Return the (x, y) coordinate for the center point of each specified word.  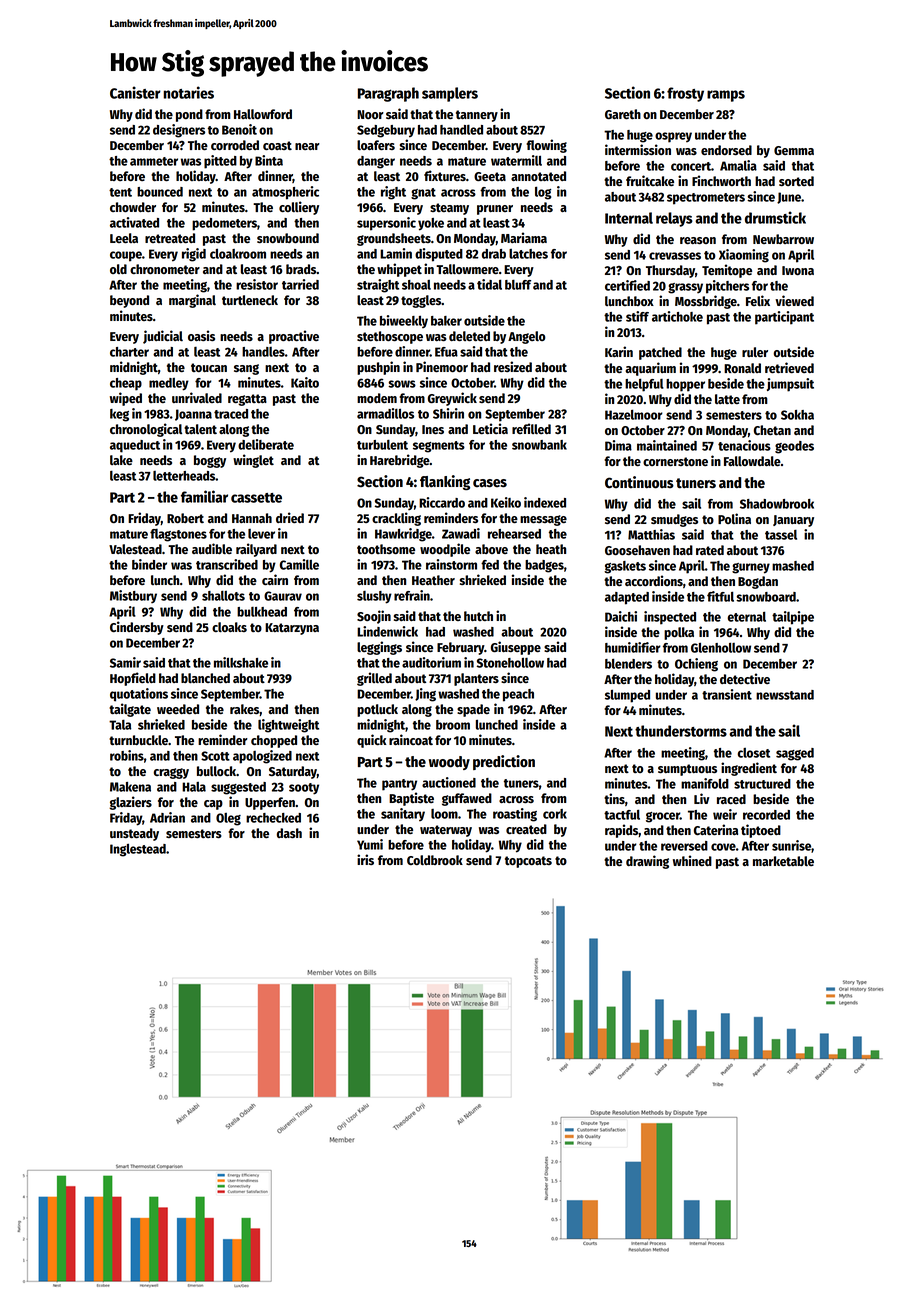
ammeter (154, 161)
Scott (215, 756)
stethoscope (390, 337)
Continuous (639, 482)
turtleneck (250, 300)
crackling (396, 519)
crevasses (675, 256)
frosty (685, 94)
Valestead (135, 549)
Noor (370, 114)
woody (449, 763)
